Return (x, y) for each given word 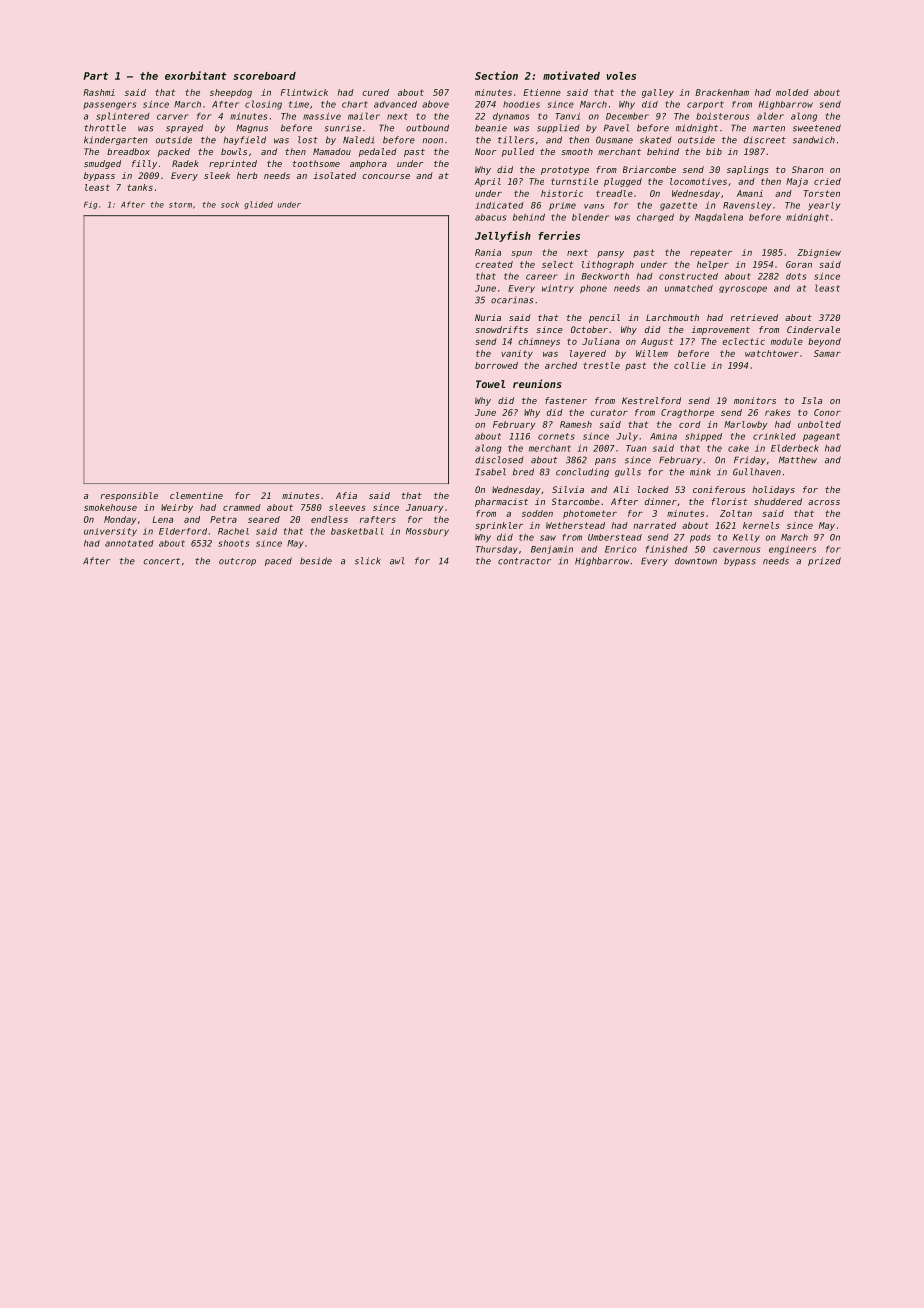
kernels (761, 525)
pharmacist (501, 502)
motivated (571, 75)
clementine (196, 495)
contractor (524, 561)
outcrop (237, 562)
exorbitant (196, 75)
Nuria (488, 317)
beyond (824, 342)
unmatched (689, 288)
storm (180, 205)
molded (792, 92)
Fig (90, 205)
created (494, 264)
